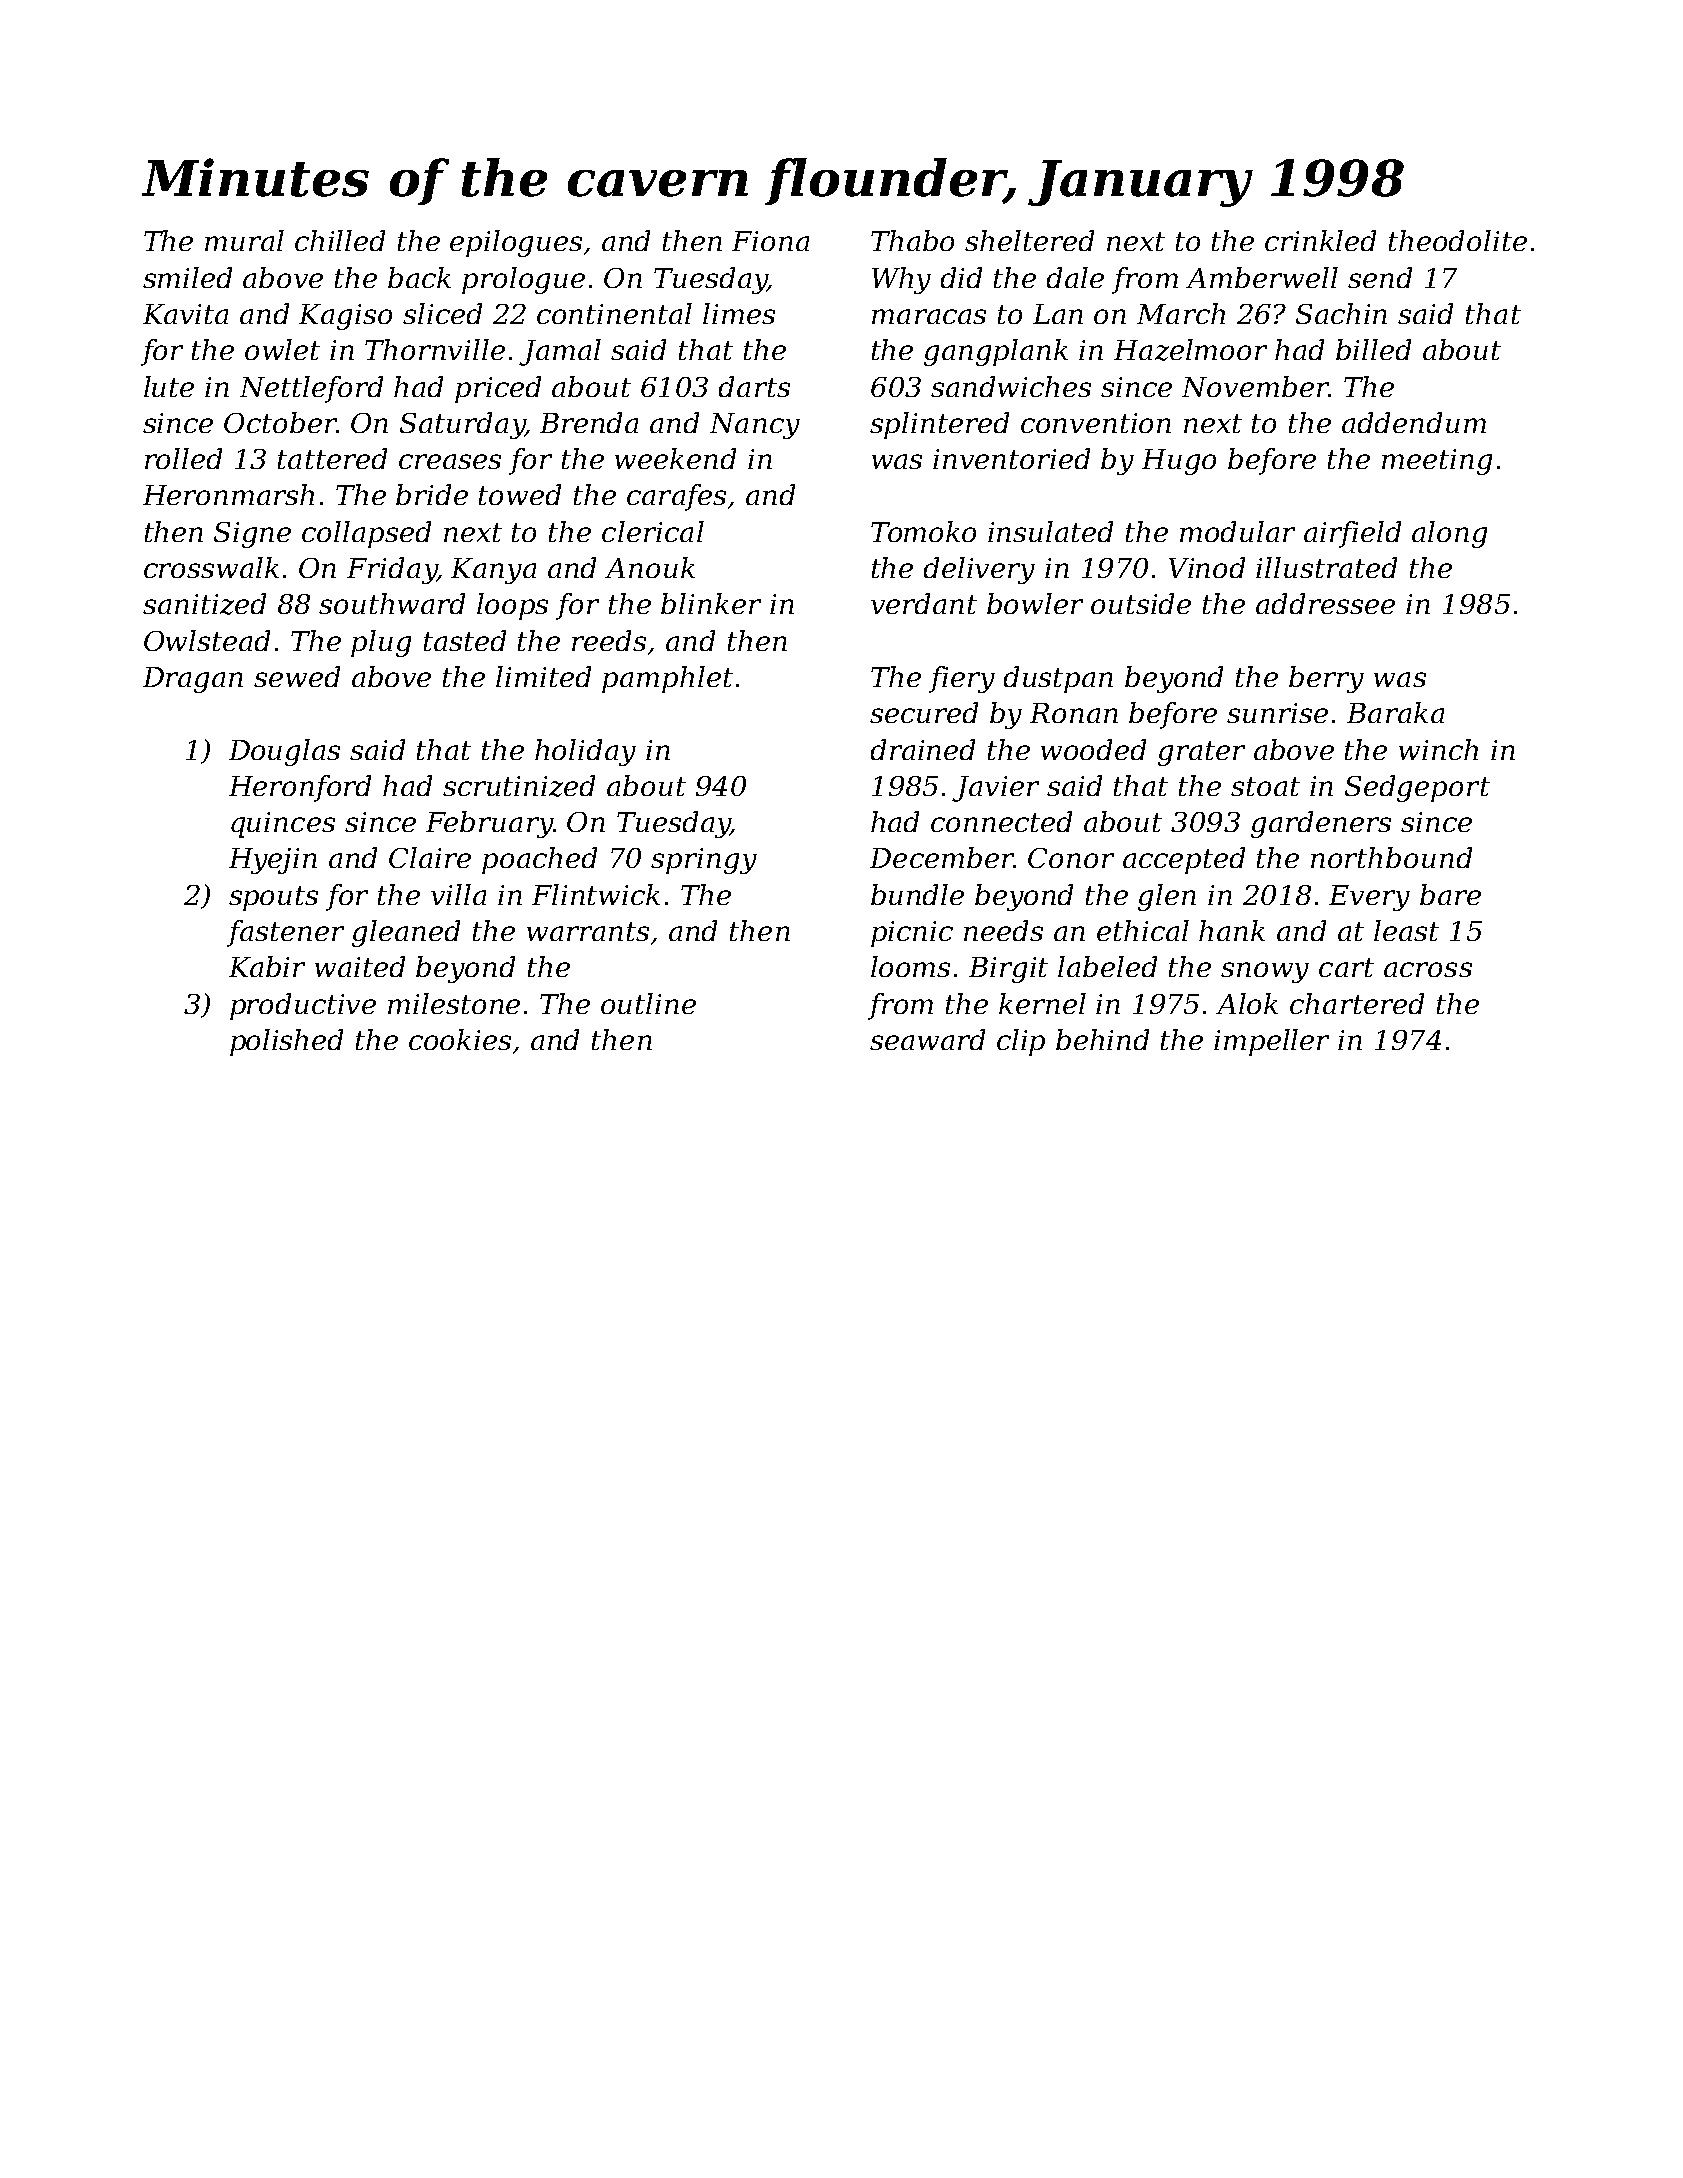  What do you see at coordinates (1201, 753) in the image?
I see `grater` at bounding box center [1201, 753].
